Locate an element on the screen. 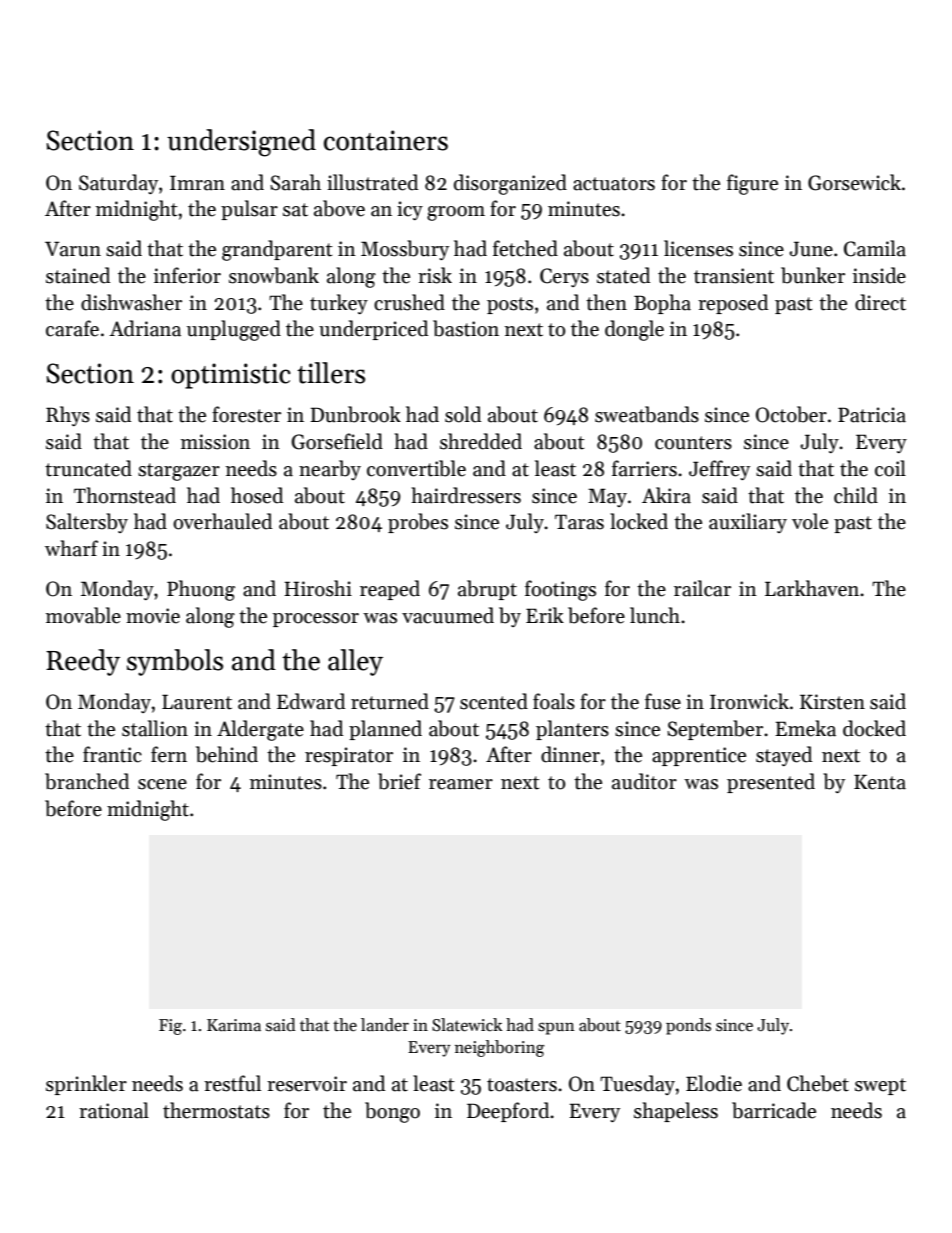 Image resolution: width=952 pixels, height=1233 pixels. Karima is located at coordinates (234, 1025).
